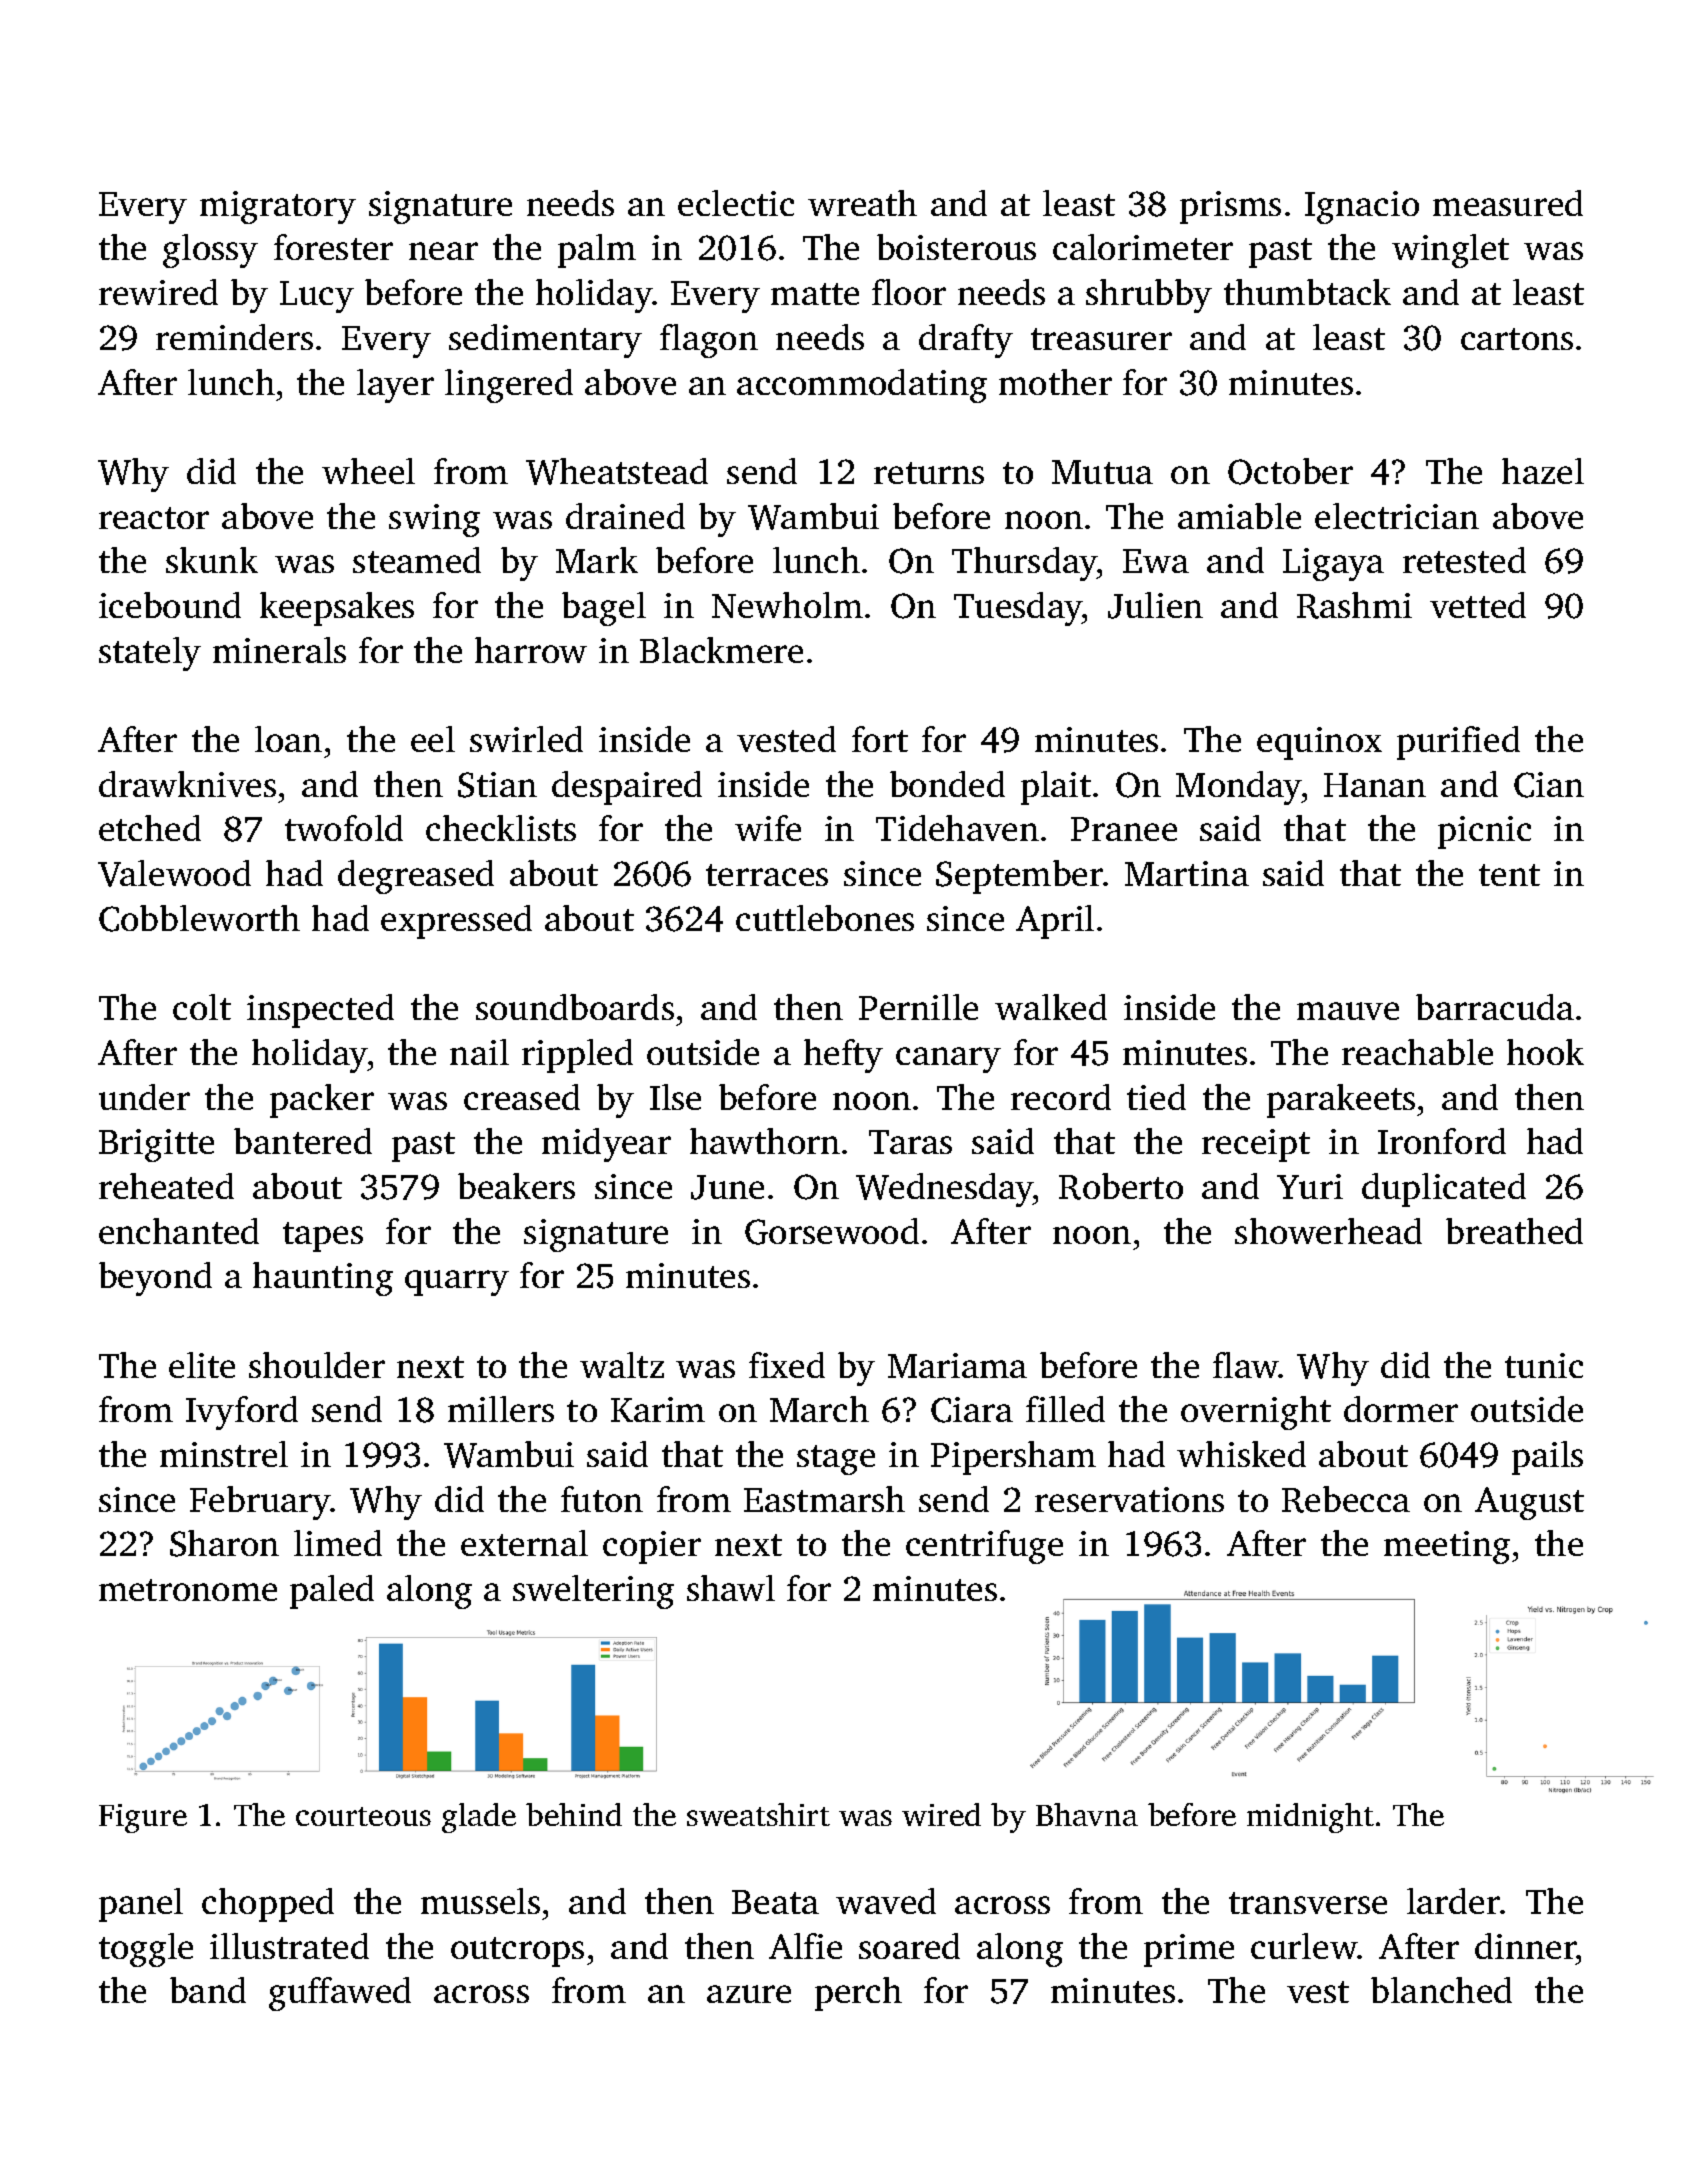  Describe the element at coordinates (1464, 560) in the image. I see `retested` at that location.
